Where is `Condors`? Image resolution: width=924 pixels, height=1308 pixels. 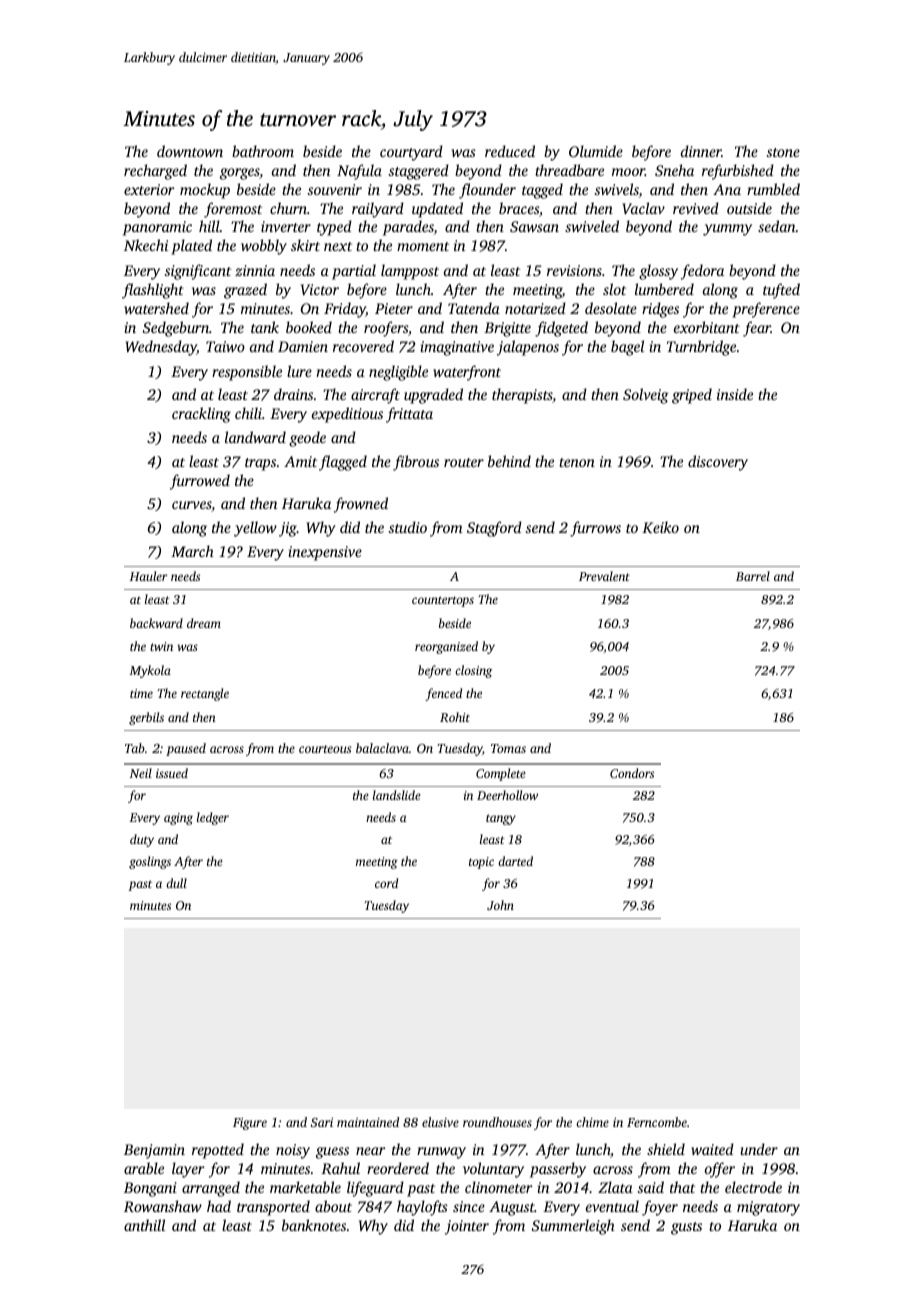 Condors is located at coordinates (632, 773).
